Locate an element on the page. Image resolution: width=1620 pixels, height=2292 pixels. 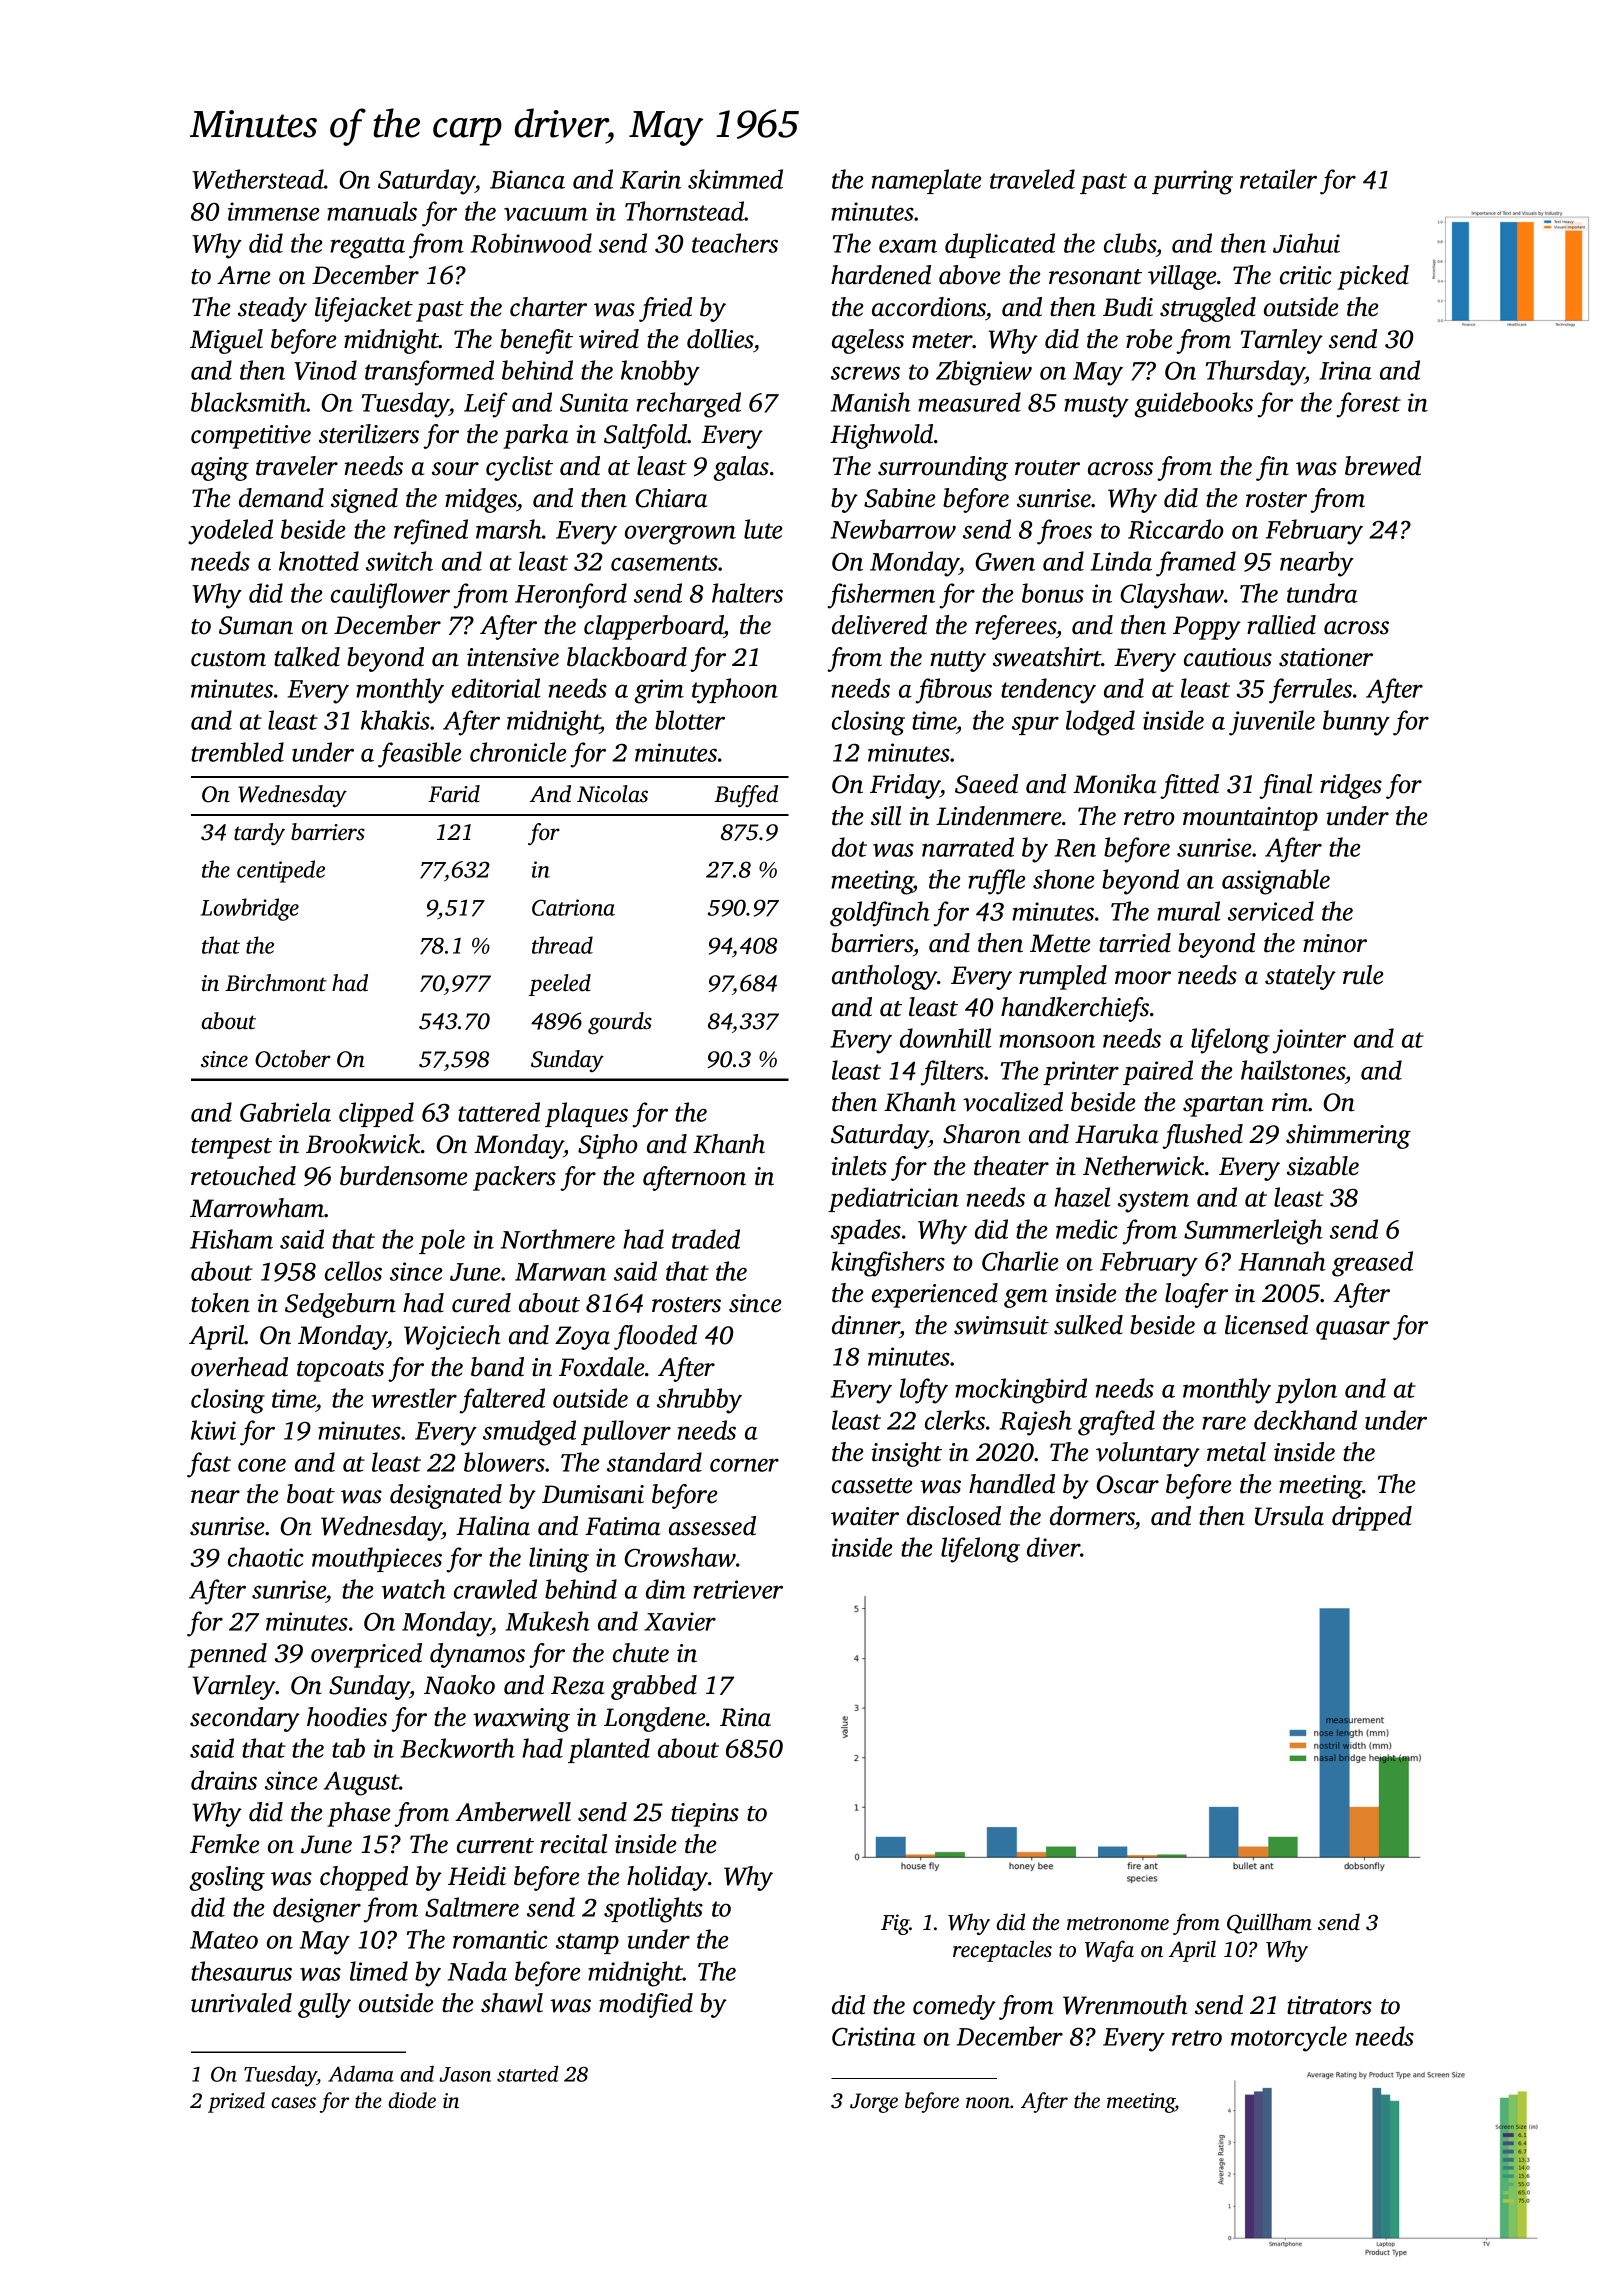
goldfinch is located at coordinates (880, 914).
